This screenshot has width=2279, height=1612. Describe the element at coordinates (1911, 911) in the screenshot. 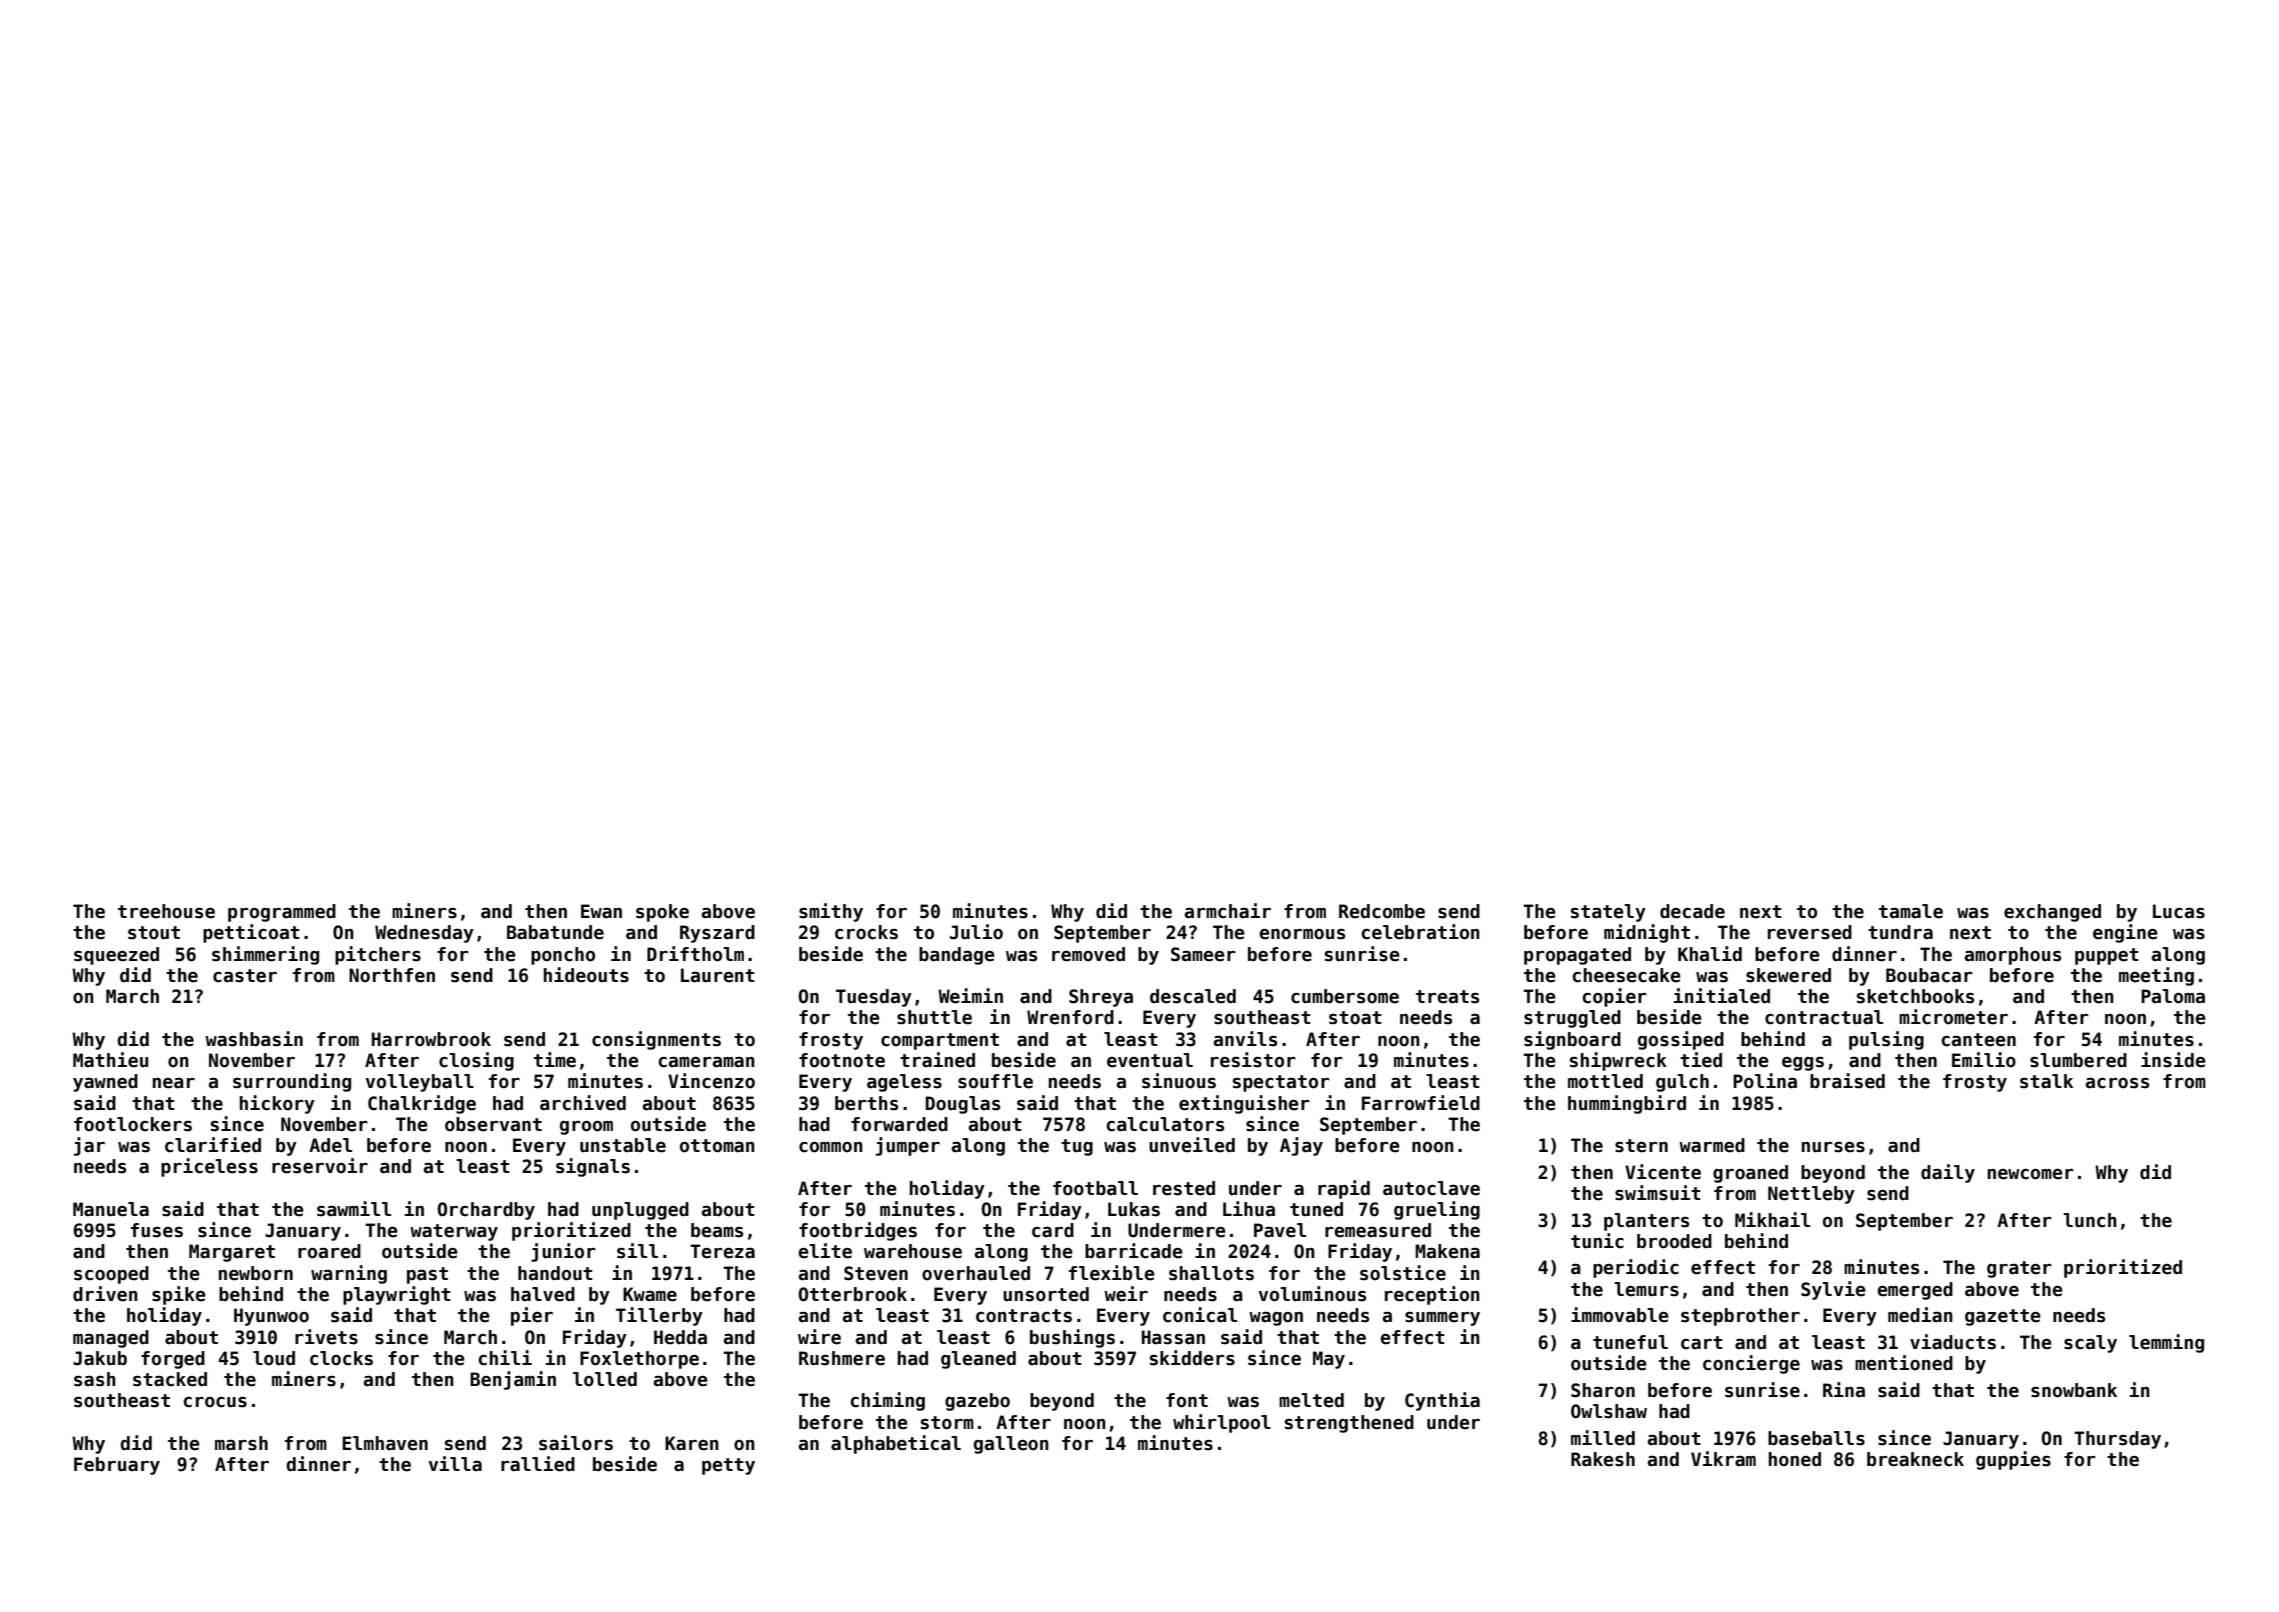

I see `tamale` at that location.
